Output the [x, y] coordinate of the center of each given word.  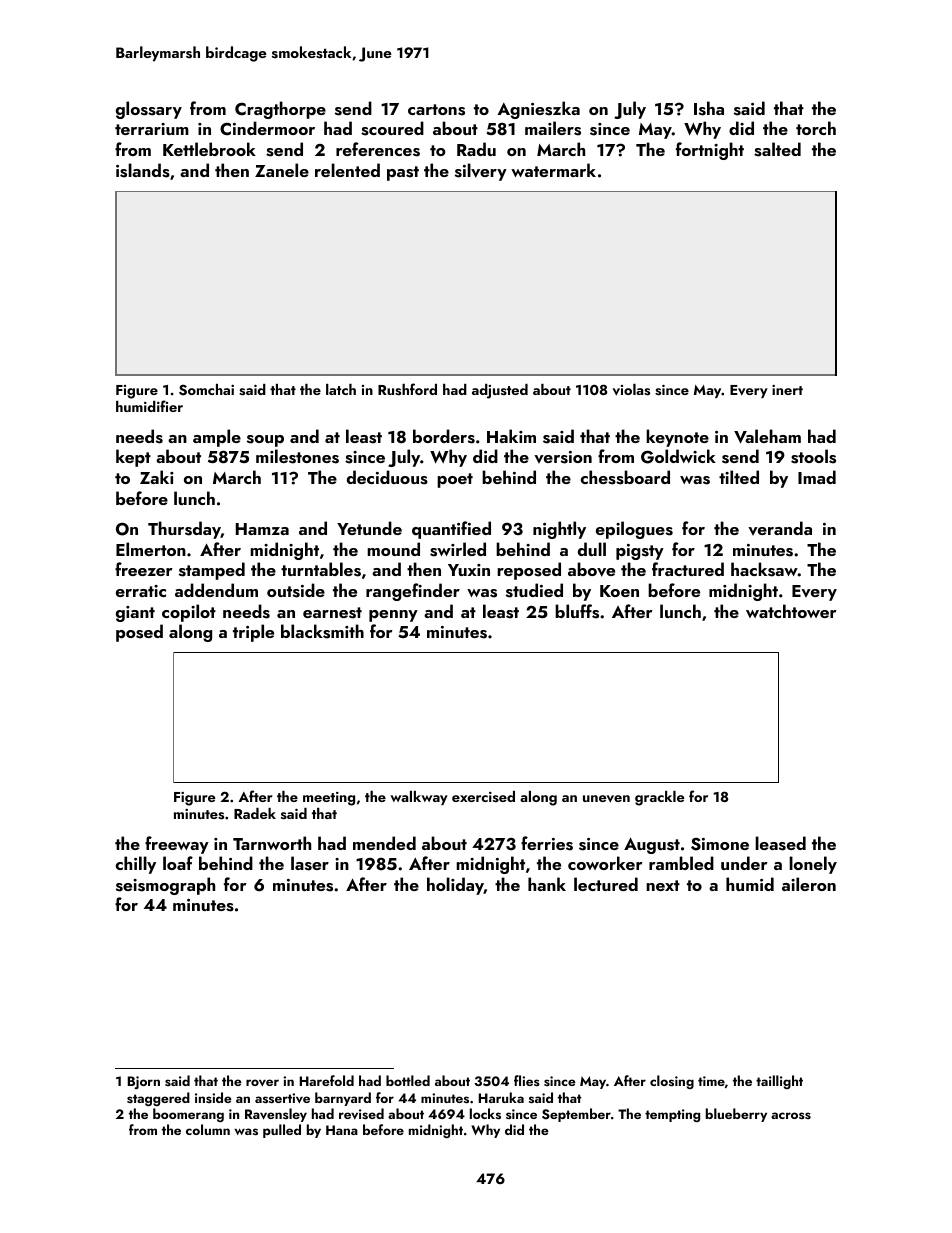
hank [547, 884]
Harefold [326, 1080]
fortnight [710, 151]
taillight [779, 1082]
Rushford [407, 389]
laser [310, 863]
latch [341, 389]
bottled [408, 1080]
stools [813, 456]
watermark [553, 170]
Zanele [282, 170]
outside [296, 590]
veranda [780, 528]
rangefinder [413, 592]
